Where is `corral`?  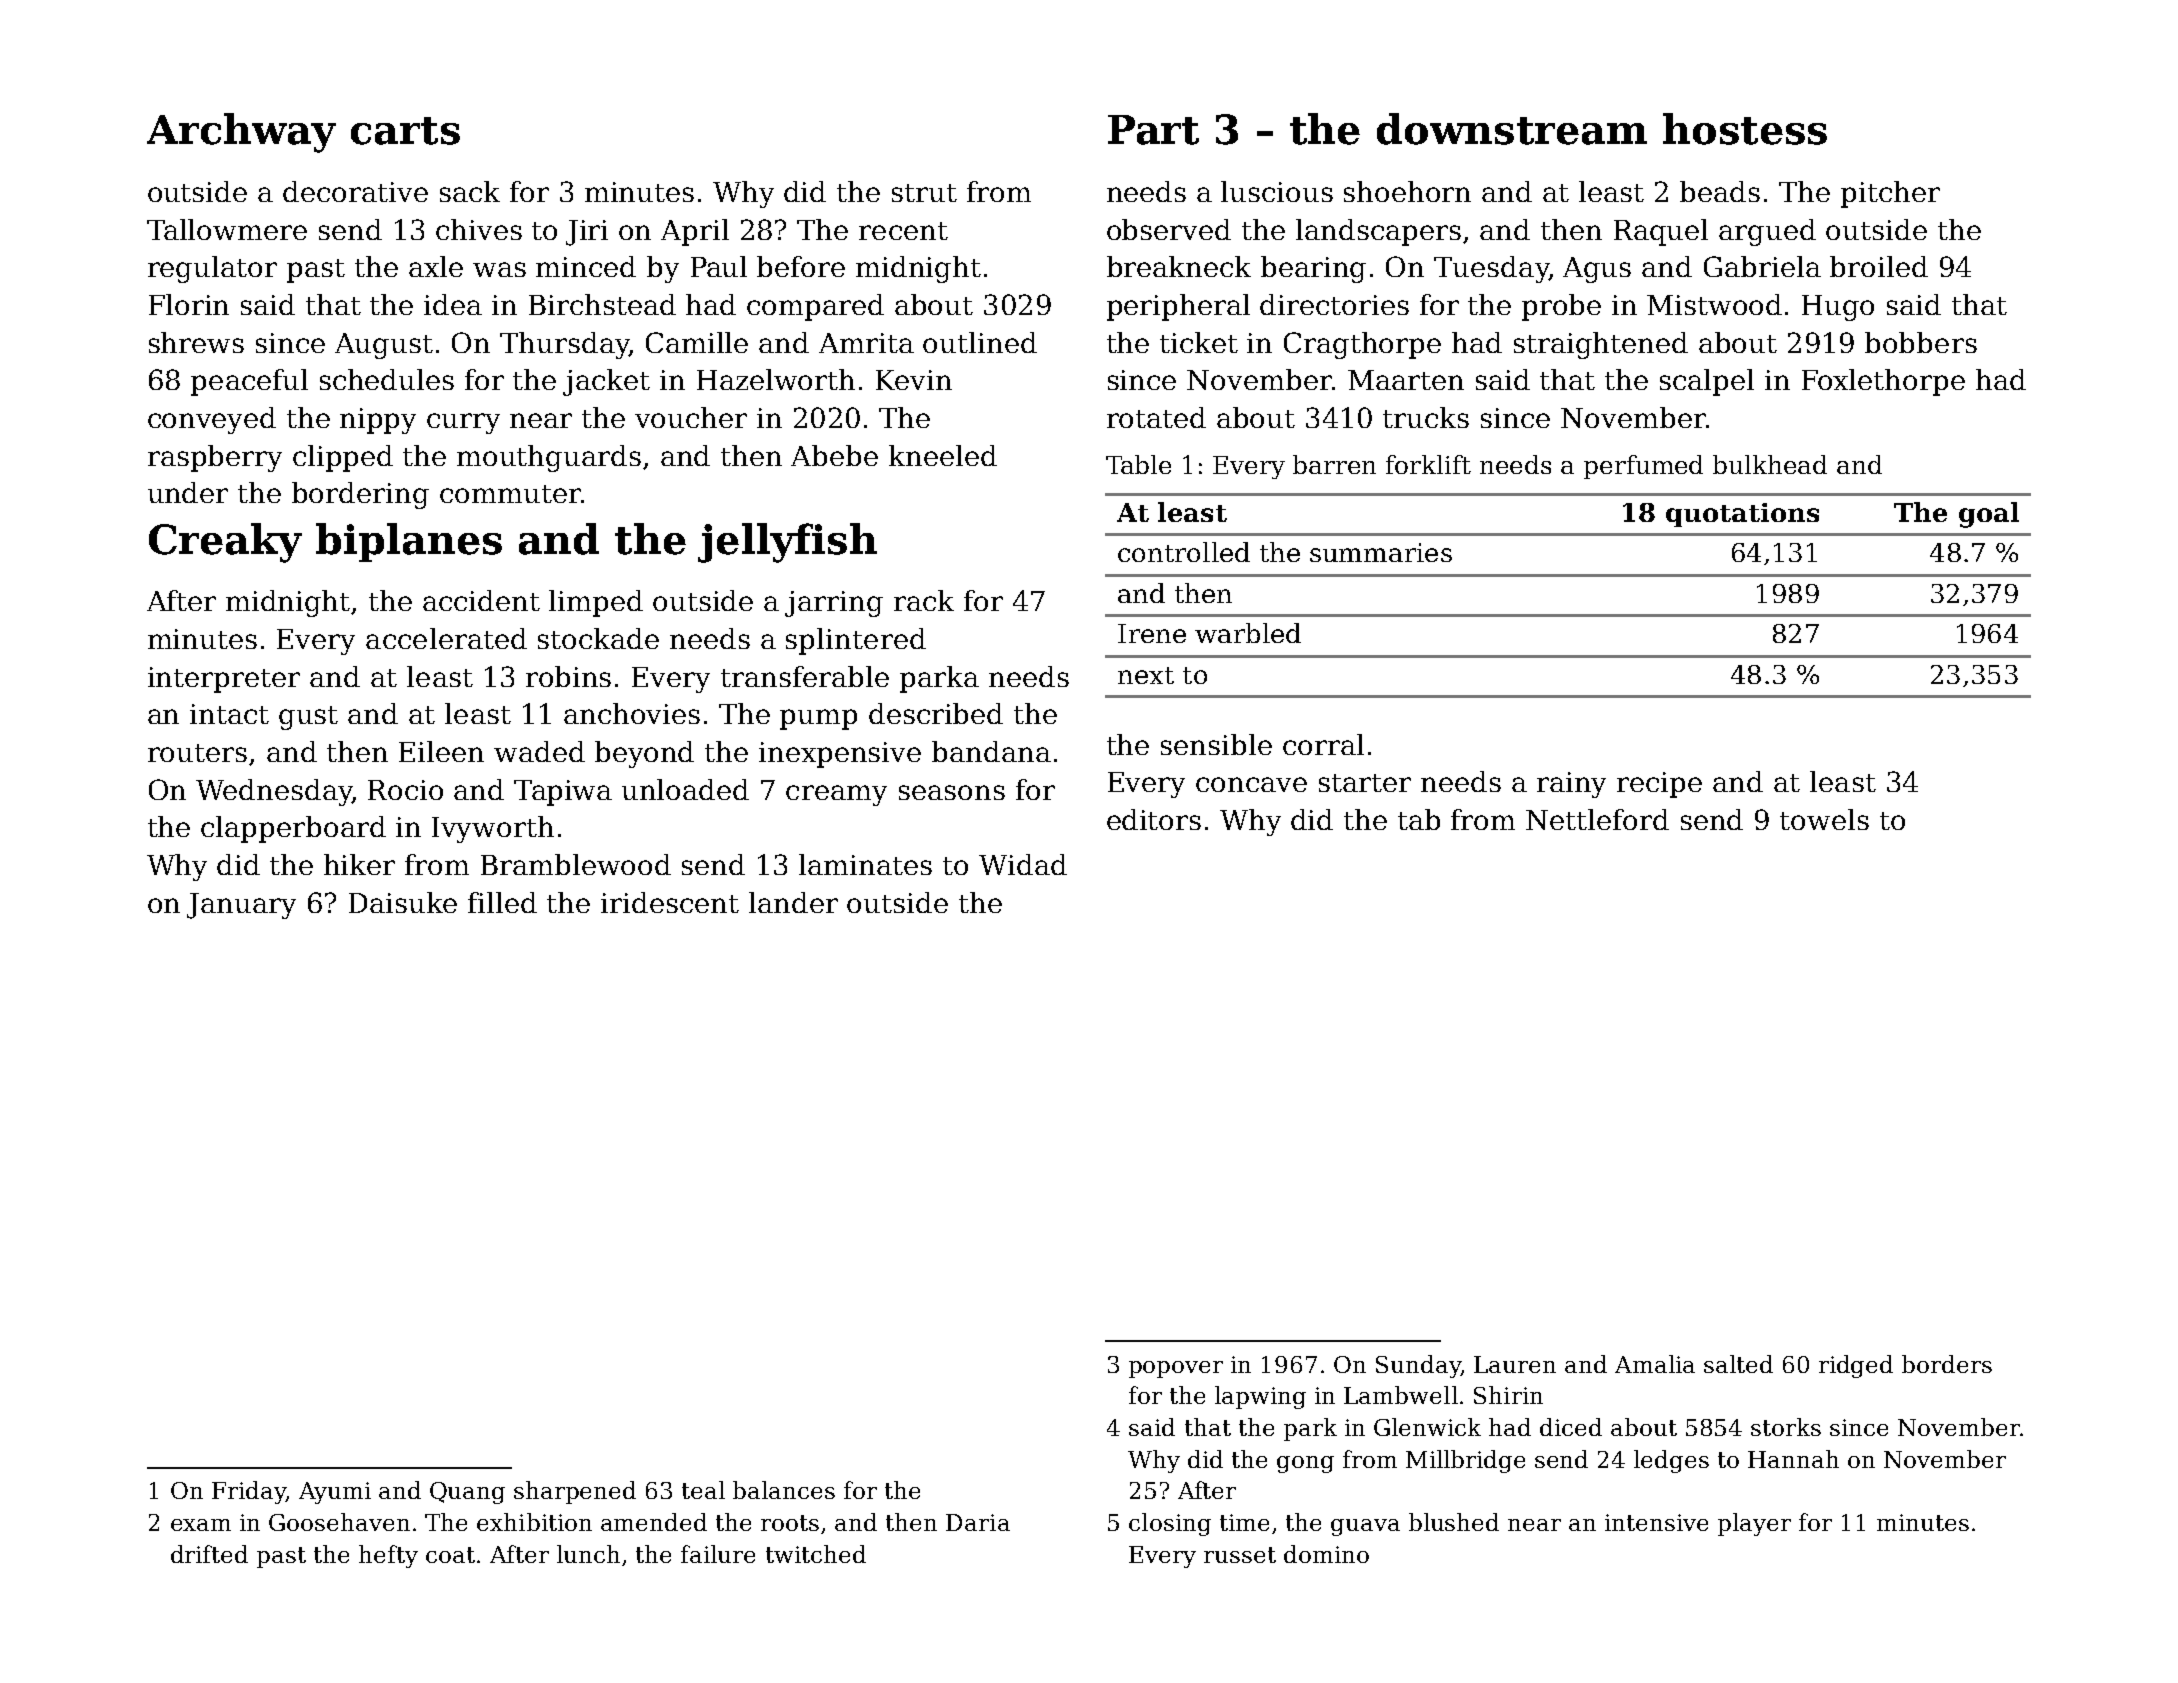 corral is located at coordinates (1323, 744).
